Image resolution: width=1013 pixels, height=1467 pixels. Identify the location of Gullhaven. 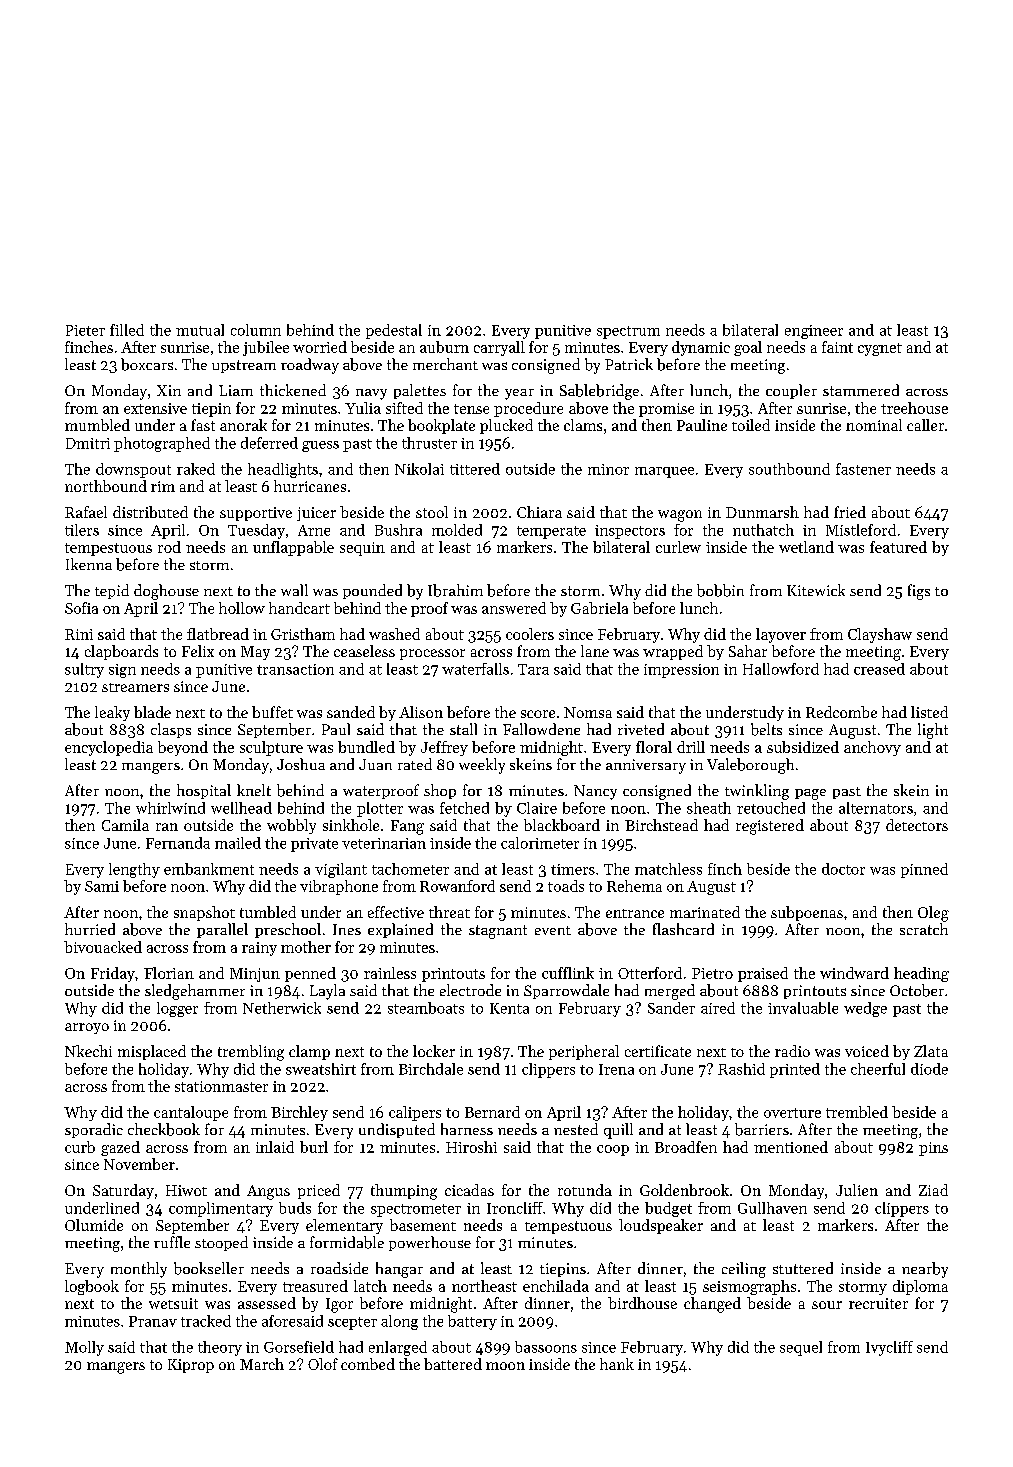
(772, 1208).
